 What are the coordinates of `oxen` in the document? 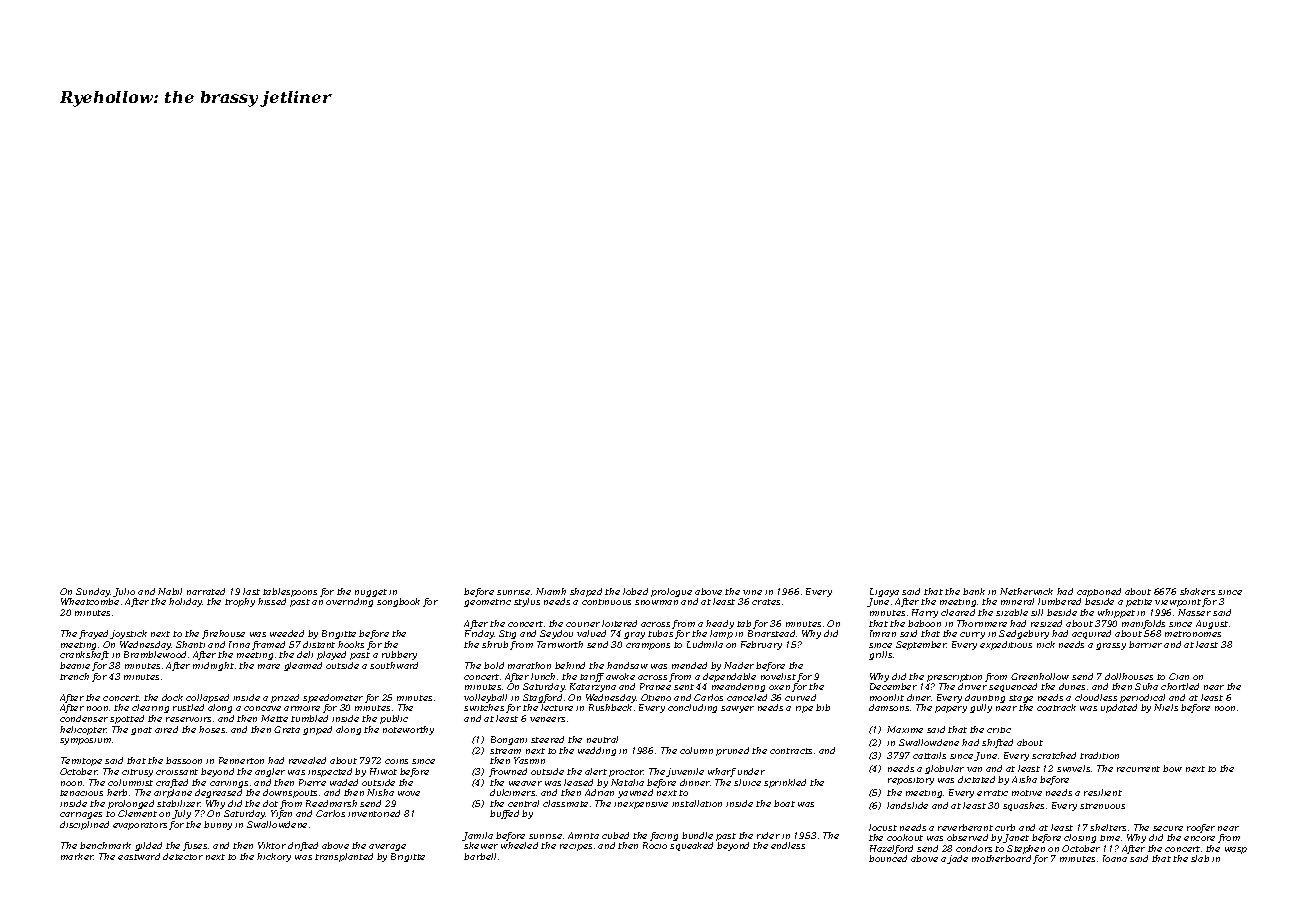 It's located at (779, 687).
